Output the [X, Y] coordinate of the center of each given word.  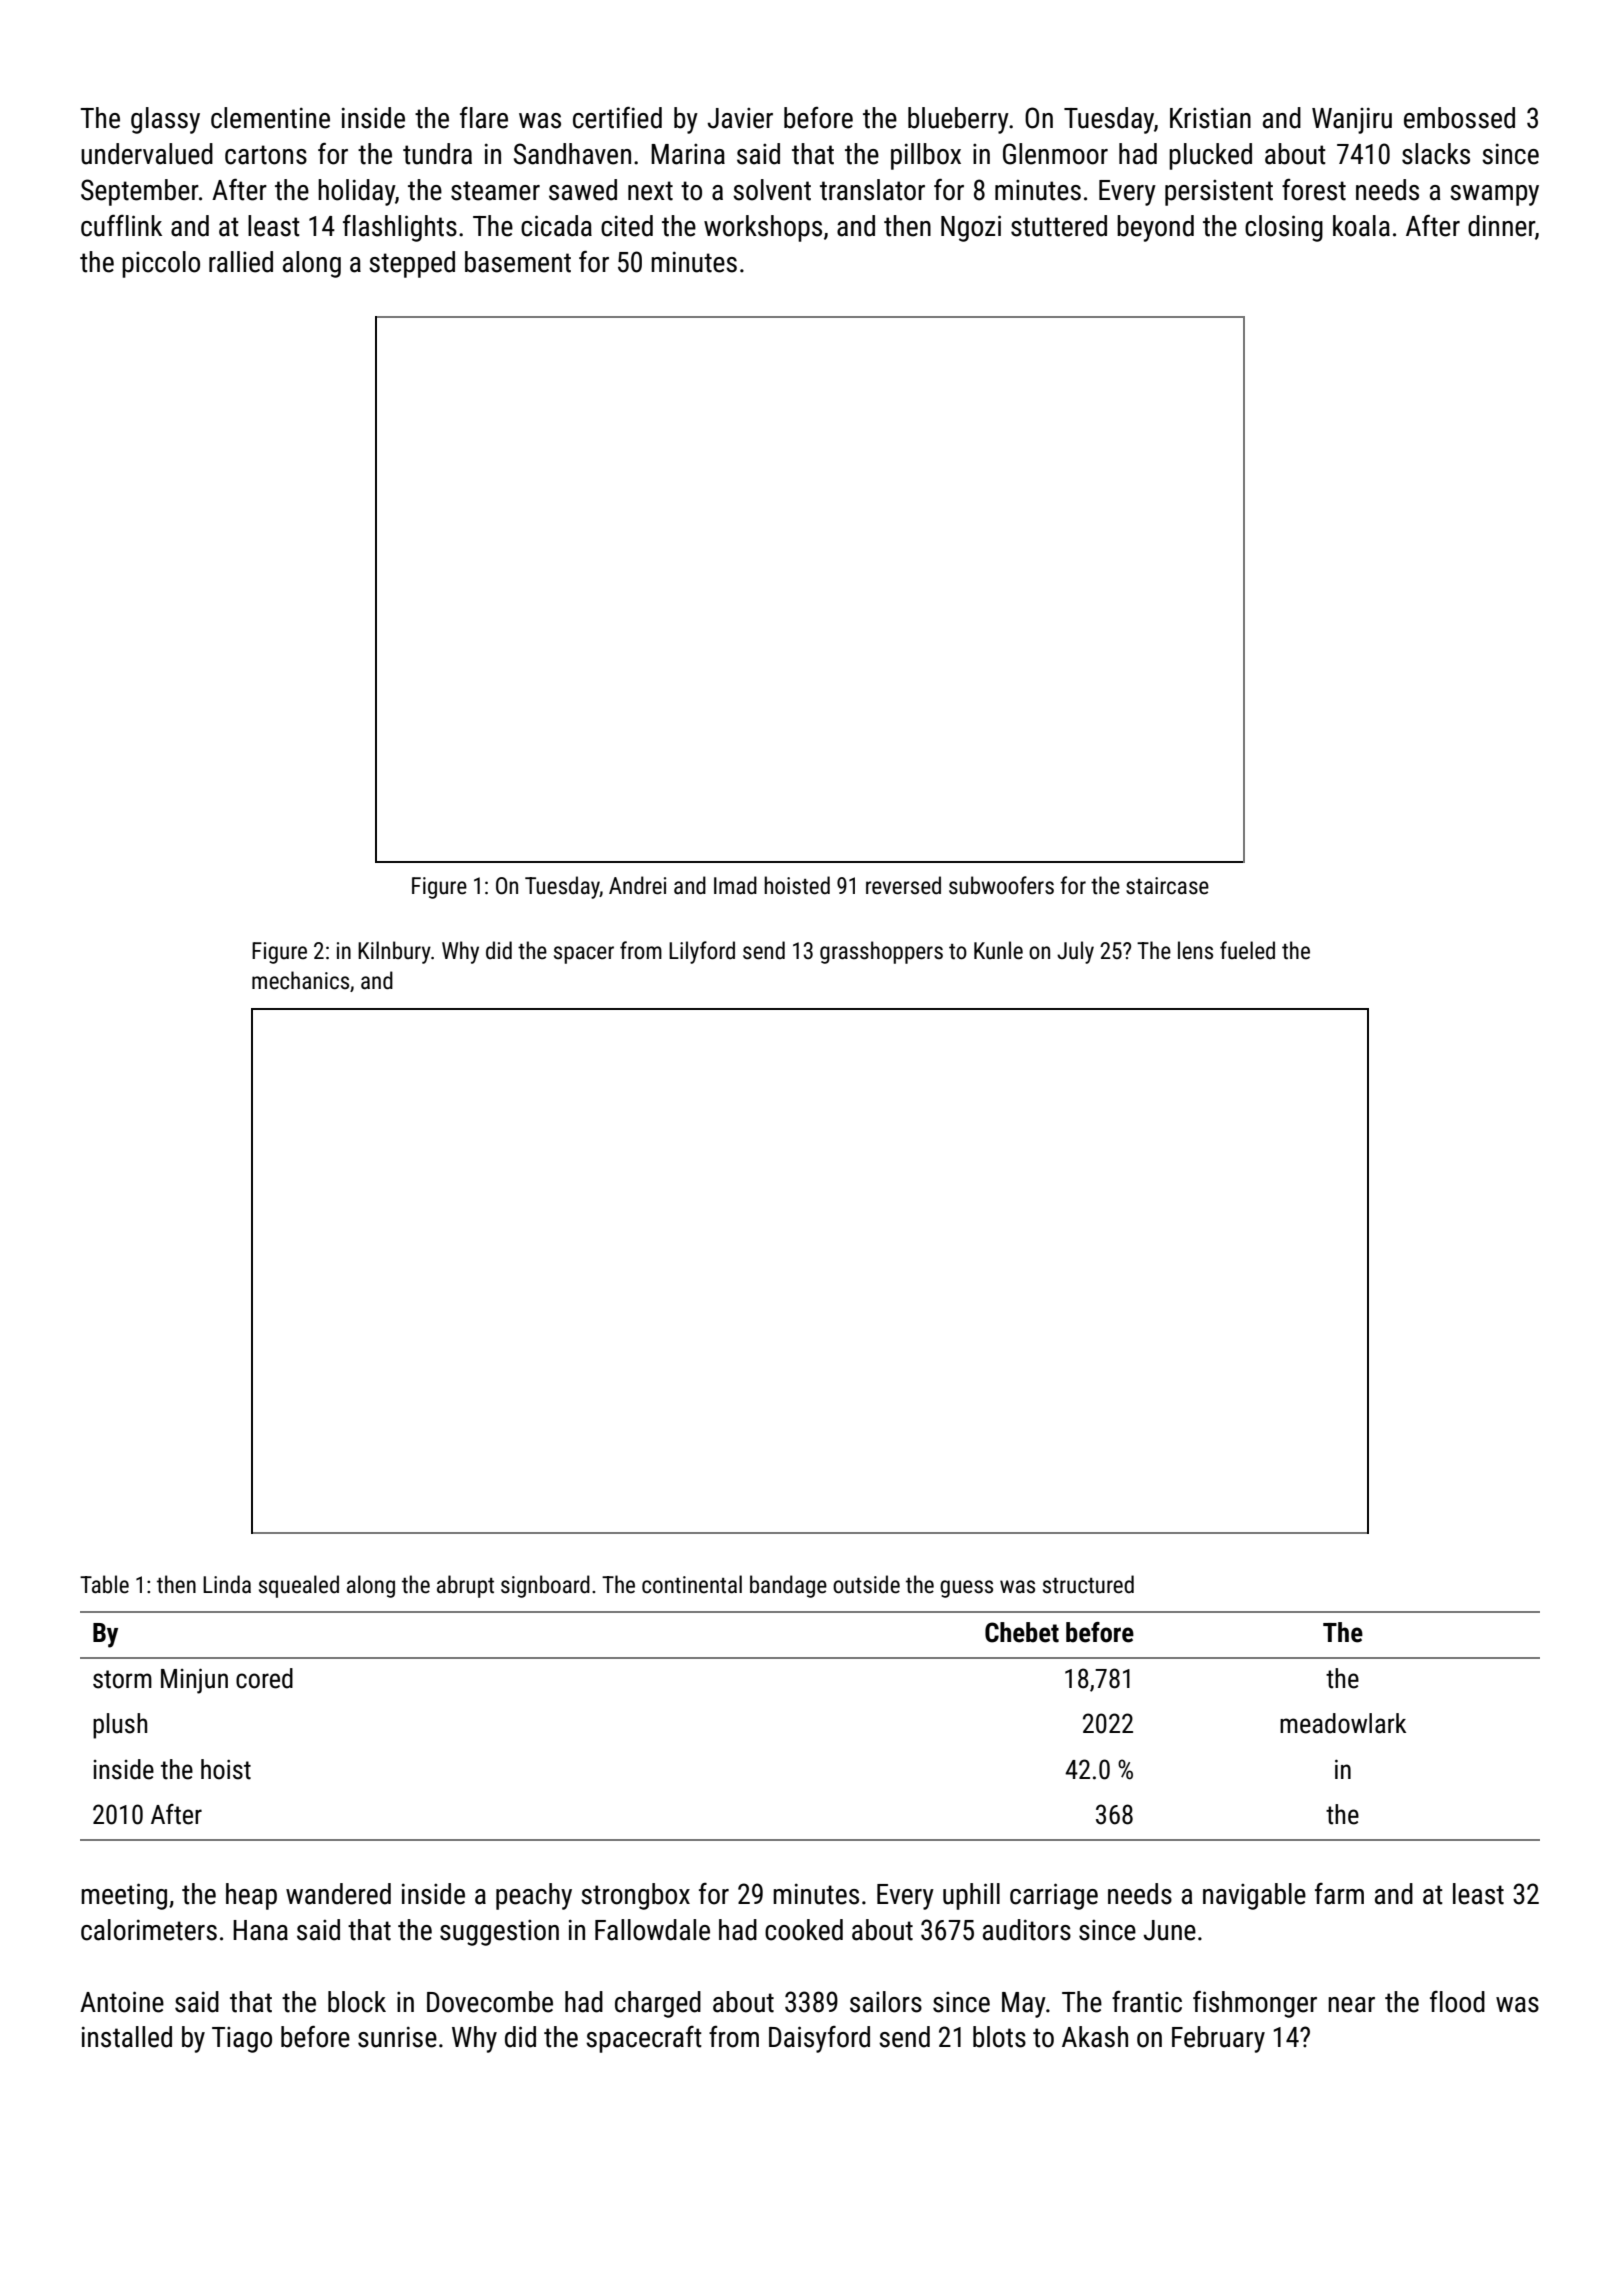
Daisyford [819, 2039]
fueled [1247, 950]
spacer [584, 955]
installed [127, 2037]
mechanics [300, 980]
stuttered [1059, 226]
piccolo [161, 264]
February [1218, 2039]
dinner [1501, 226]
